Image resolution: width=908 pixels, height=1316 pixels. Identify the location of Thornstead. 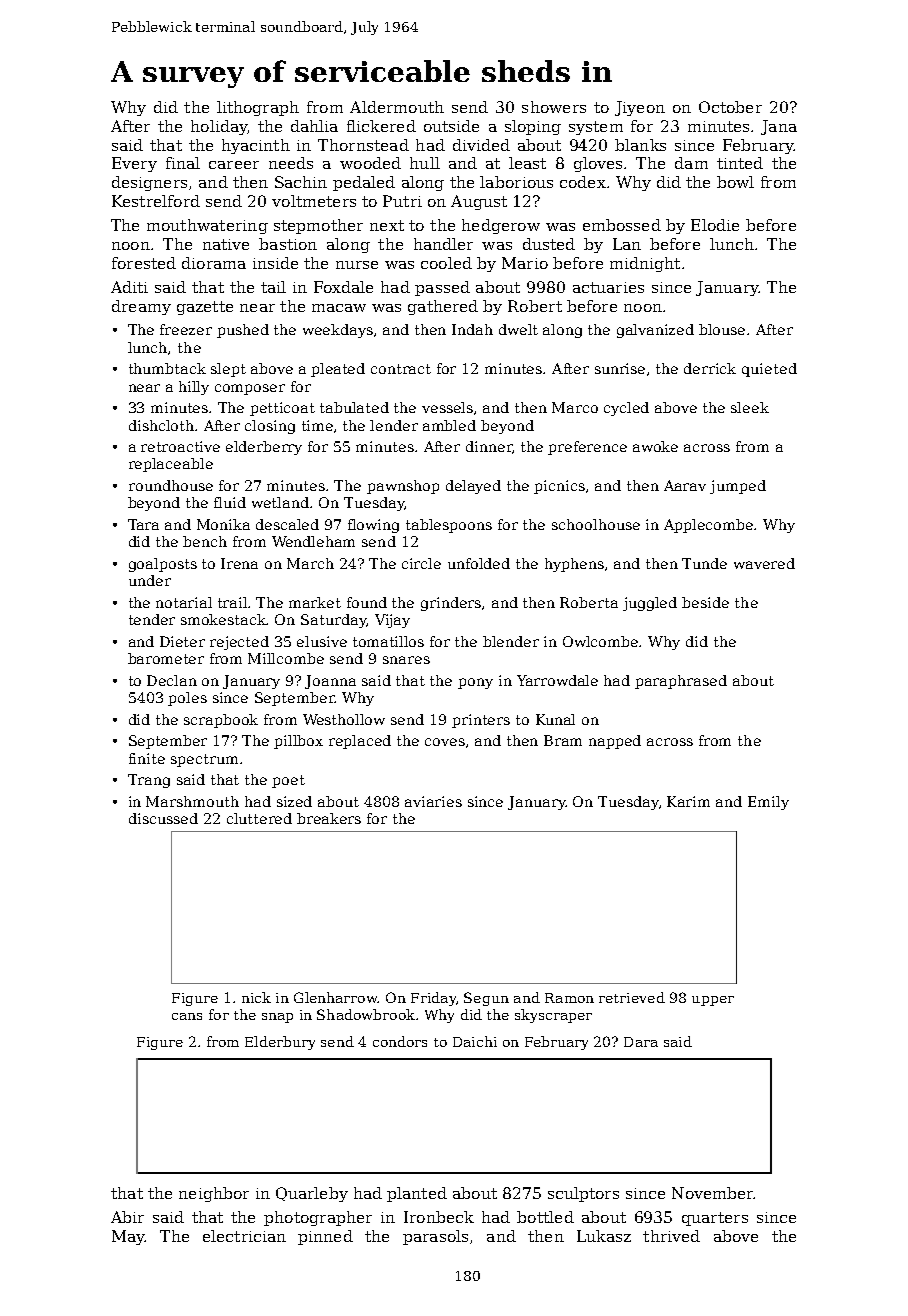
(363, 145).
